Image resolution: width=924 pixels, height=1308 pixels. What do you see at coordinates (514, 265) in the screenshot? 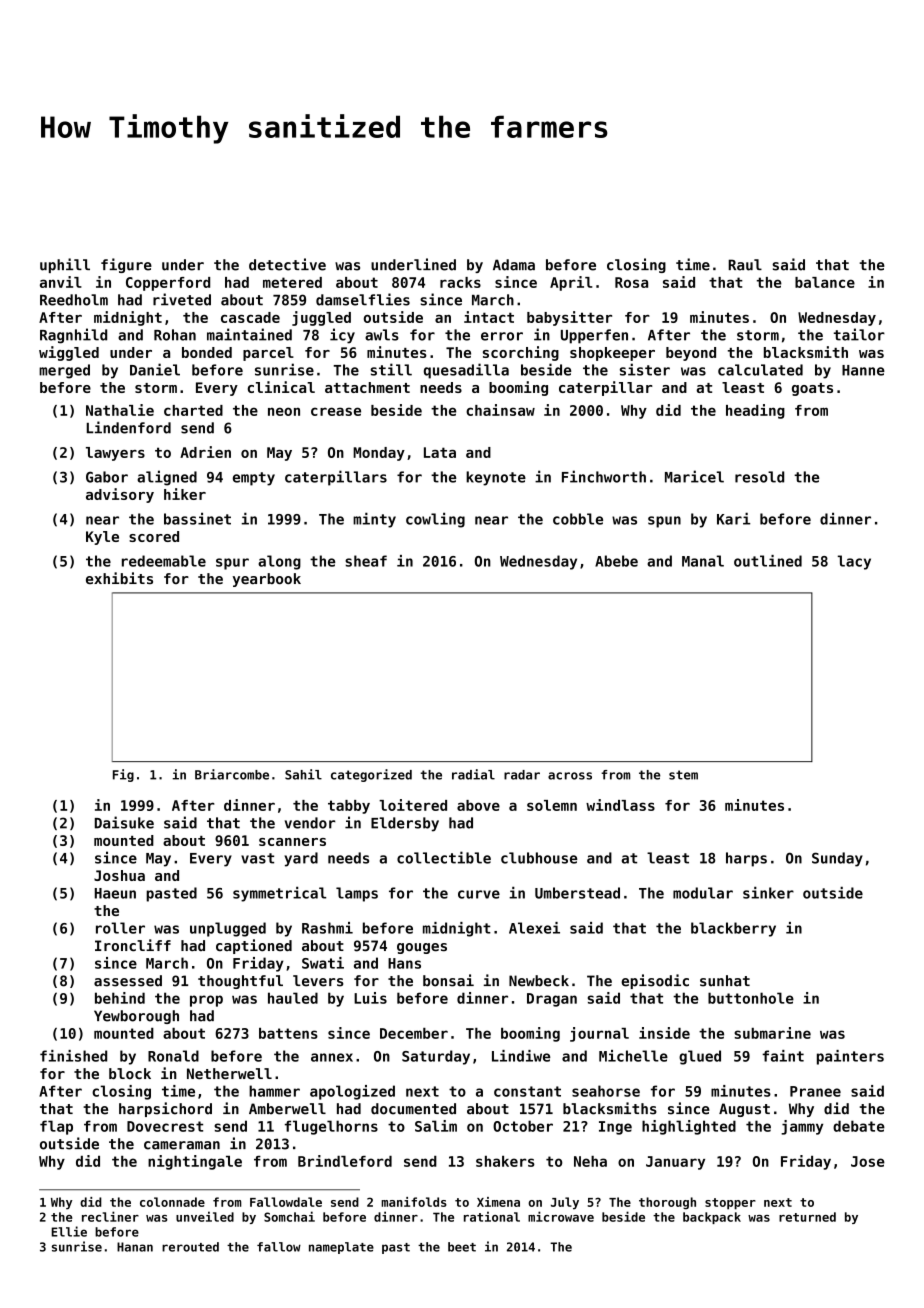
I see `Adama` at bounding box center [514, 265].
